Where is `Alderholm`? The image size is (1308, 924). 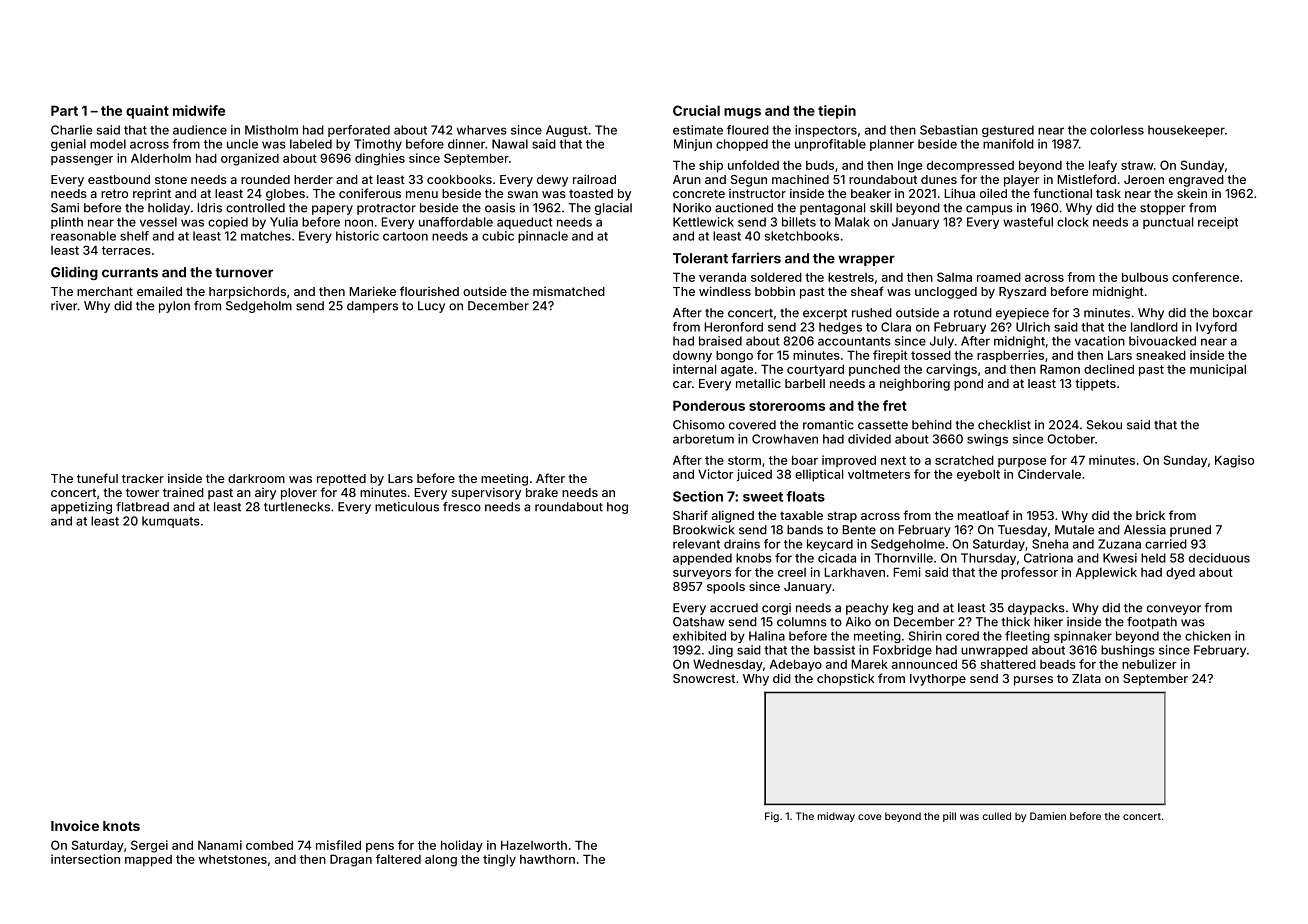
Alderholm is located at coordinates (161, 158).
